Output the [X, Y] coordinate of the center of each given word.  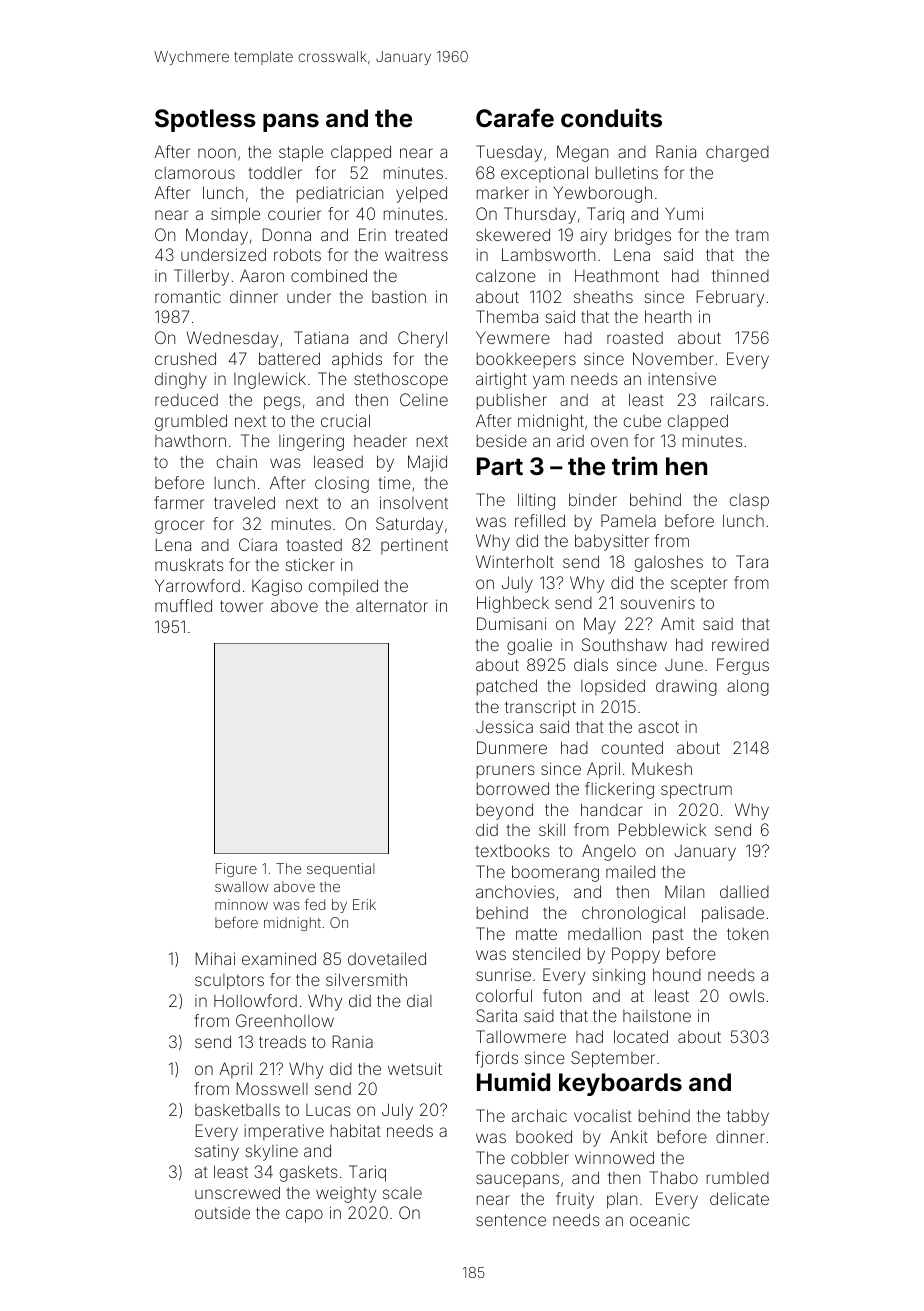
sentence [511, 1220]
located [641, 1036]
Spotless [205, 120]
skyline [272, 1153]
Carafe [515, 118]
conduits [611, 118]
